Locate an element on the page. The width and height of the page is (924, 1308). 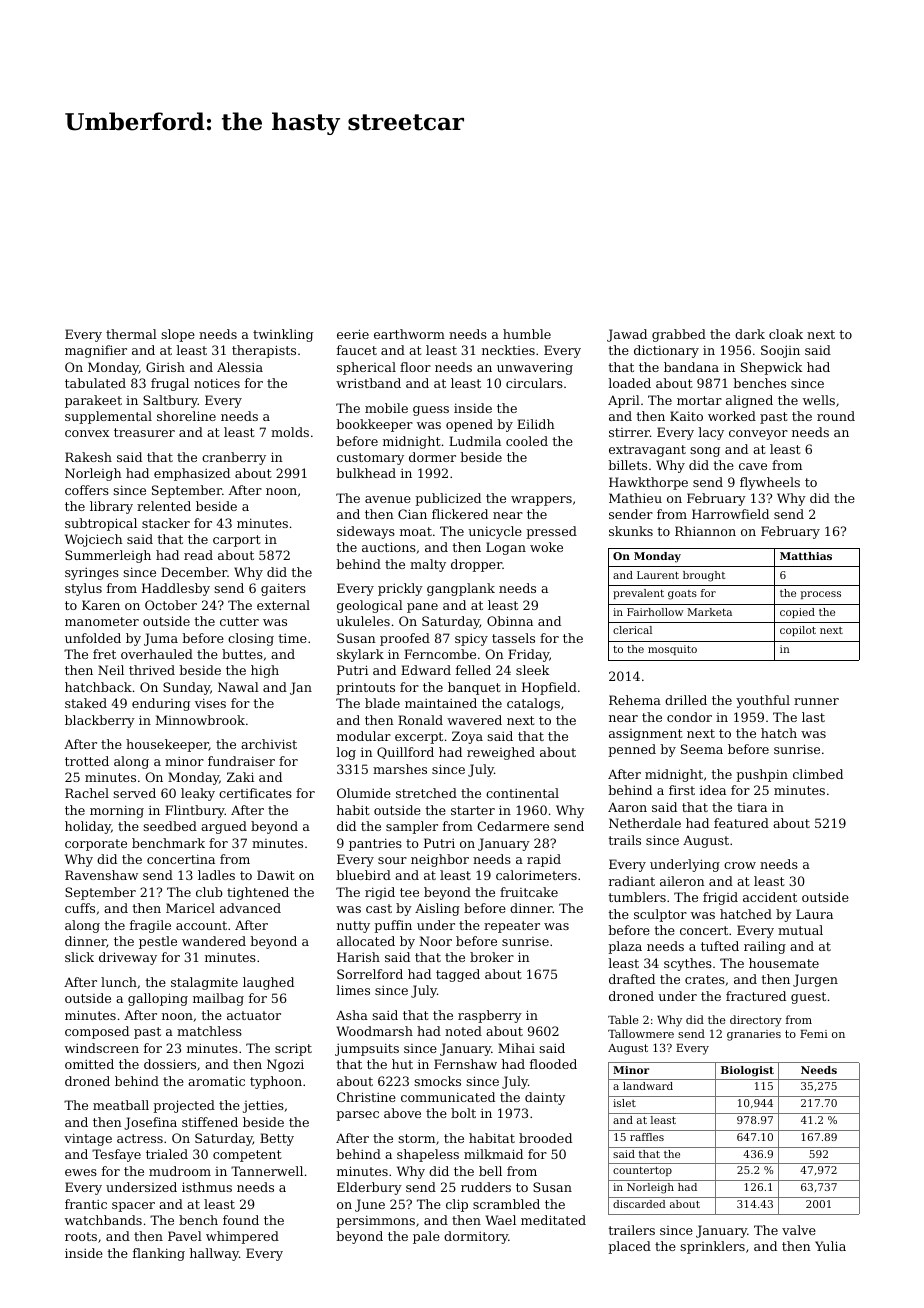
cloak is located at coordinates (786, 334).
